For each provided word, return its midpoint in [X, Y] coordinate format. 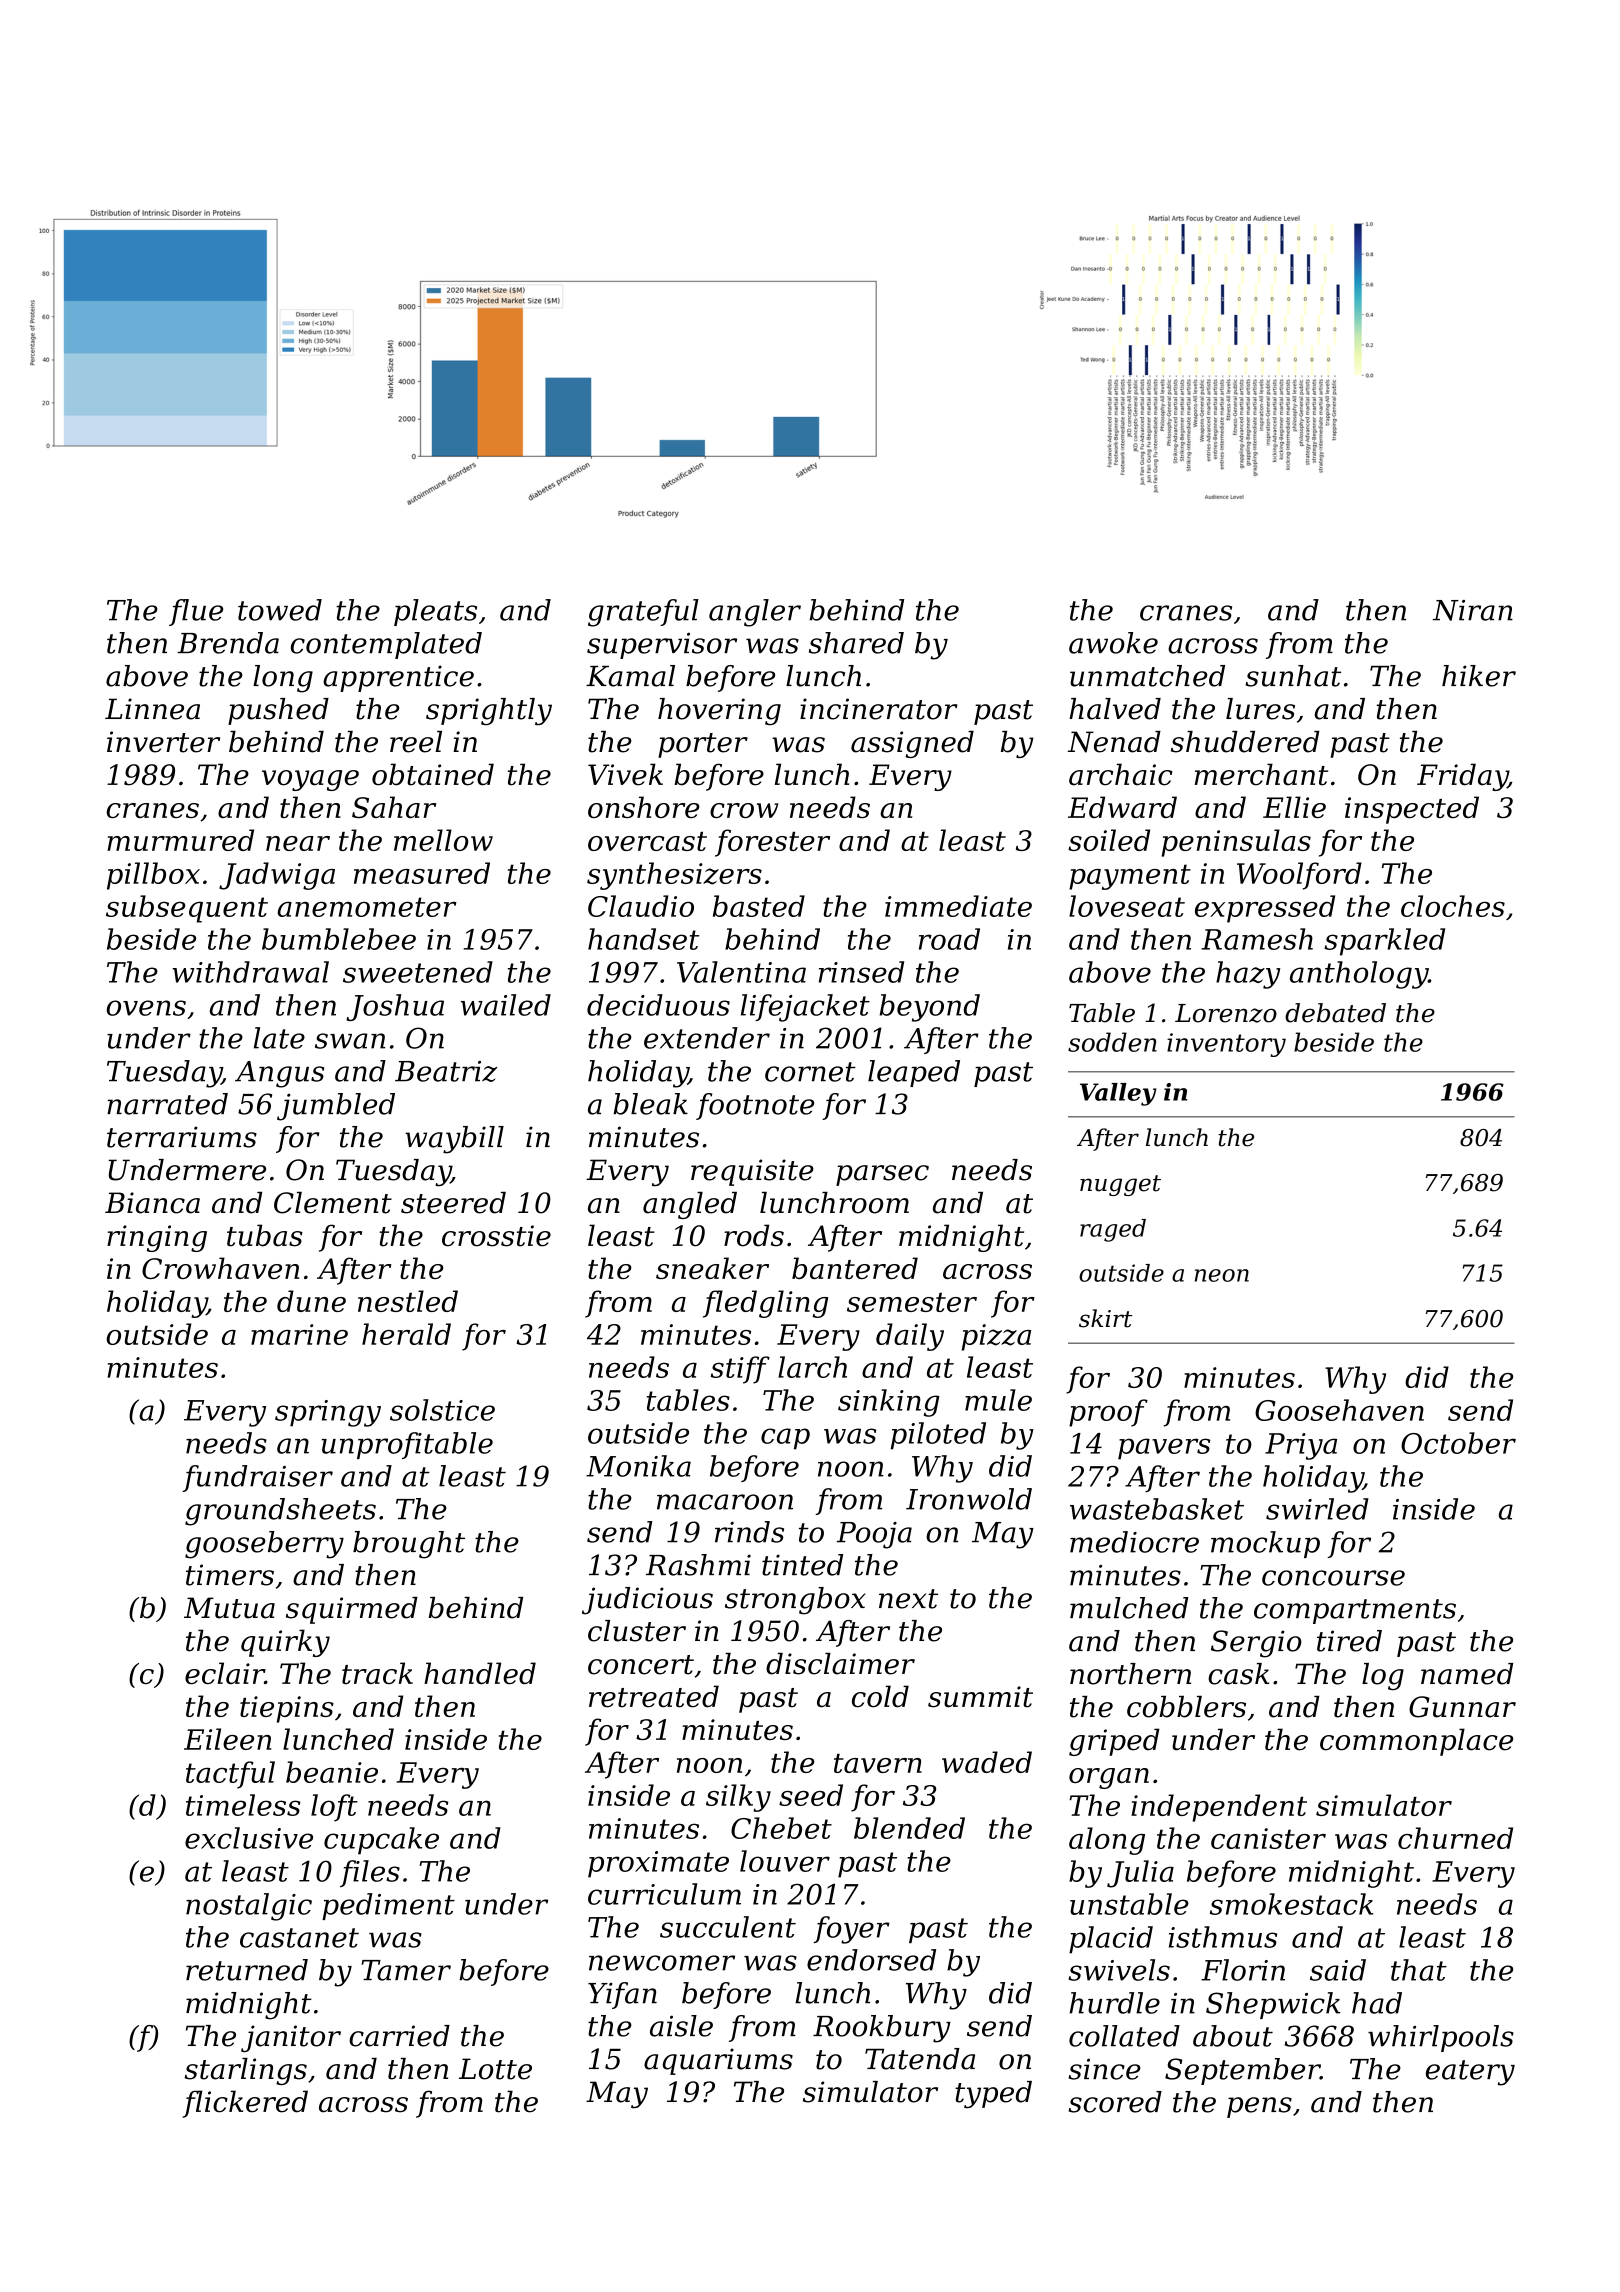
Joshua [395, 1007]
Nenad [1114, 742]
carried [399, 2036]
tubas [265, 1235]
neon [1222, 1275]
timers [230, 1575]
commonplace [1416, 1742]
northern [1130, 1674]
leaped [914, 1073]
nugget [1120, 1185]
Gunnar [1462, 1707]
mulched [1129, 1608]
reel [416, 742]
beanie [332, 1772]
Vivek [625, 774]
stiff [740, 1370]
